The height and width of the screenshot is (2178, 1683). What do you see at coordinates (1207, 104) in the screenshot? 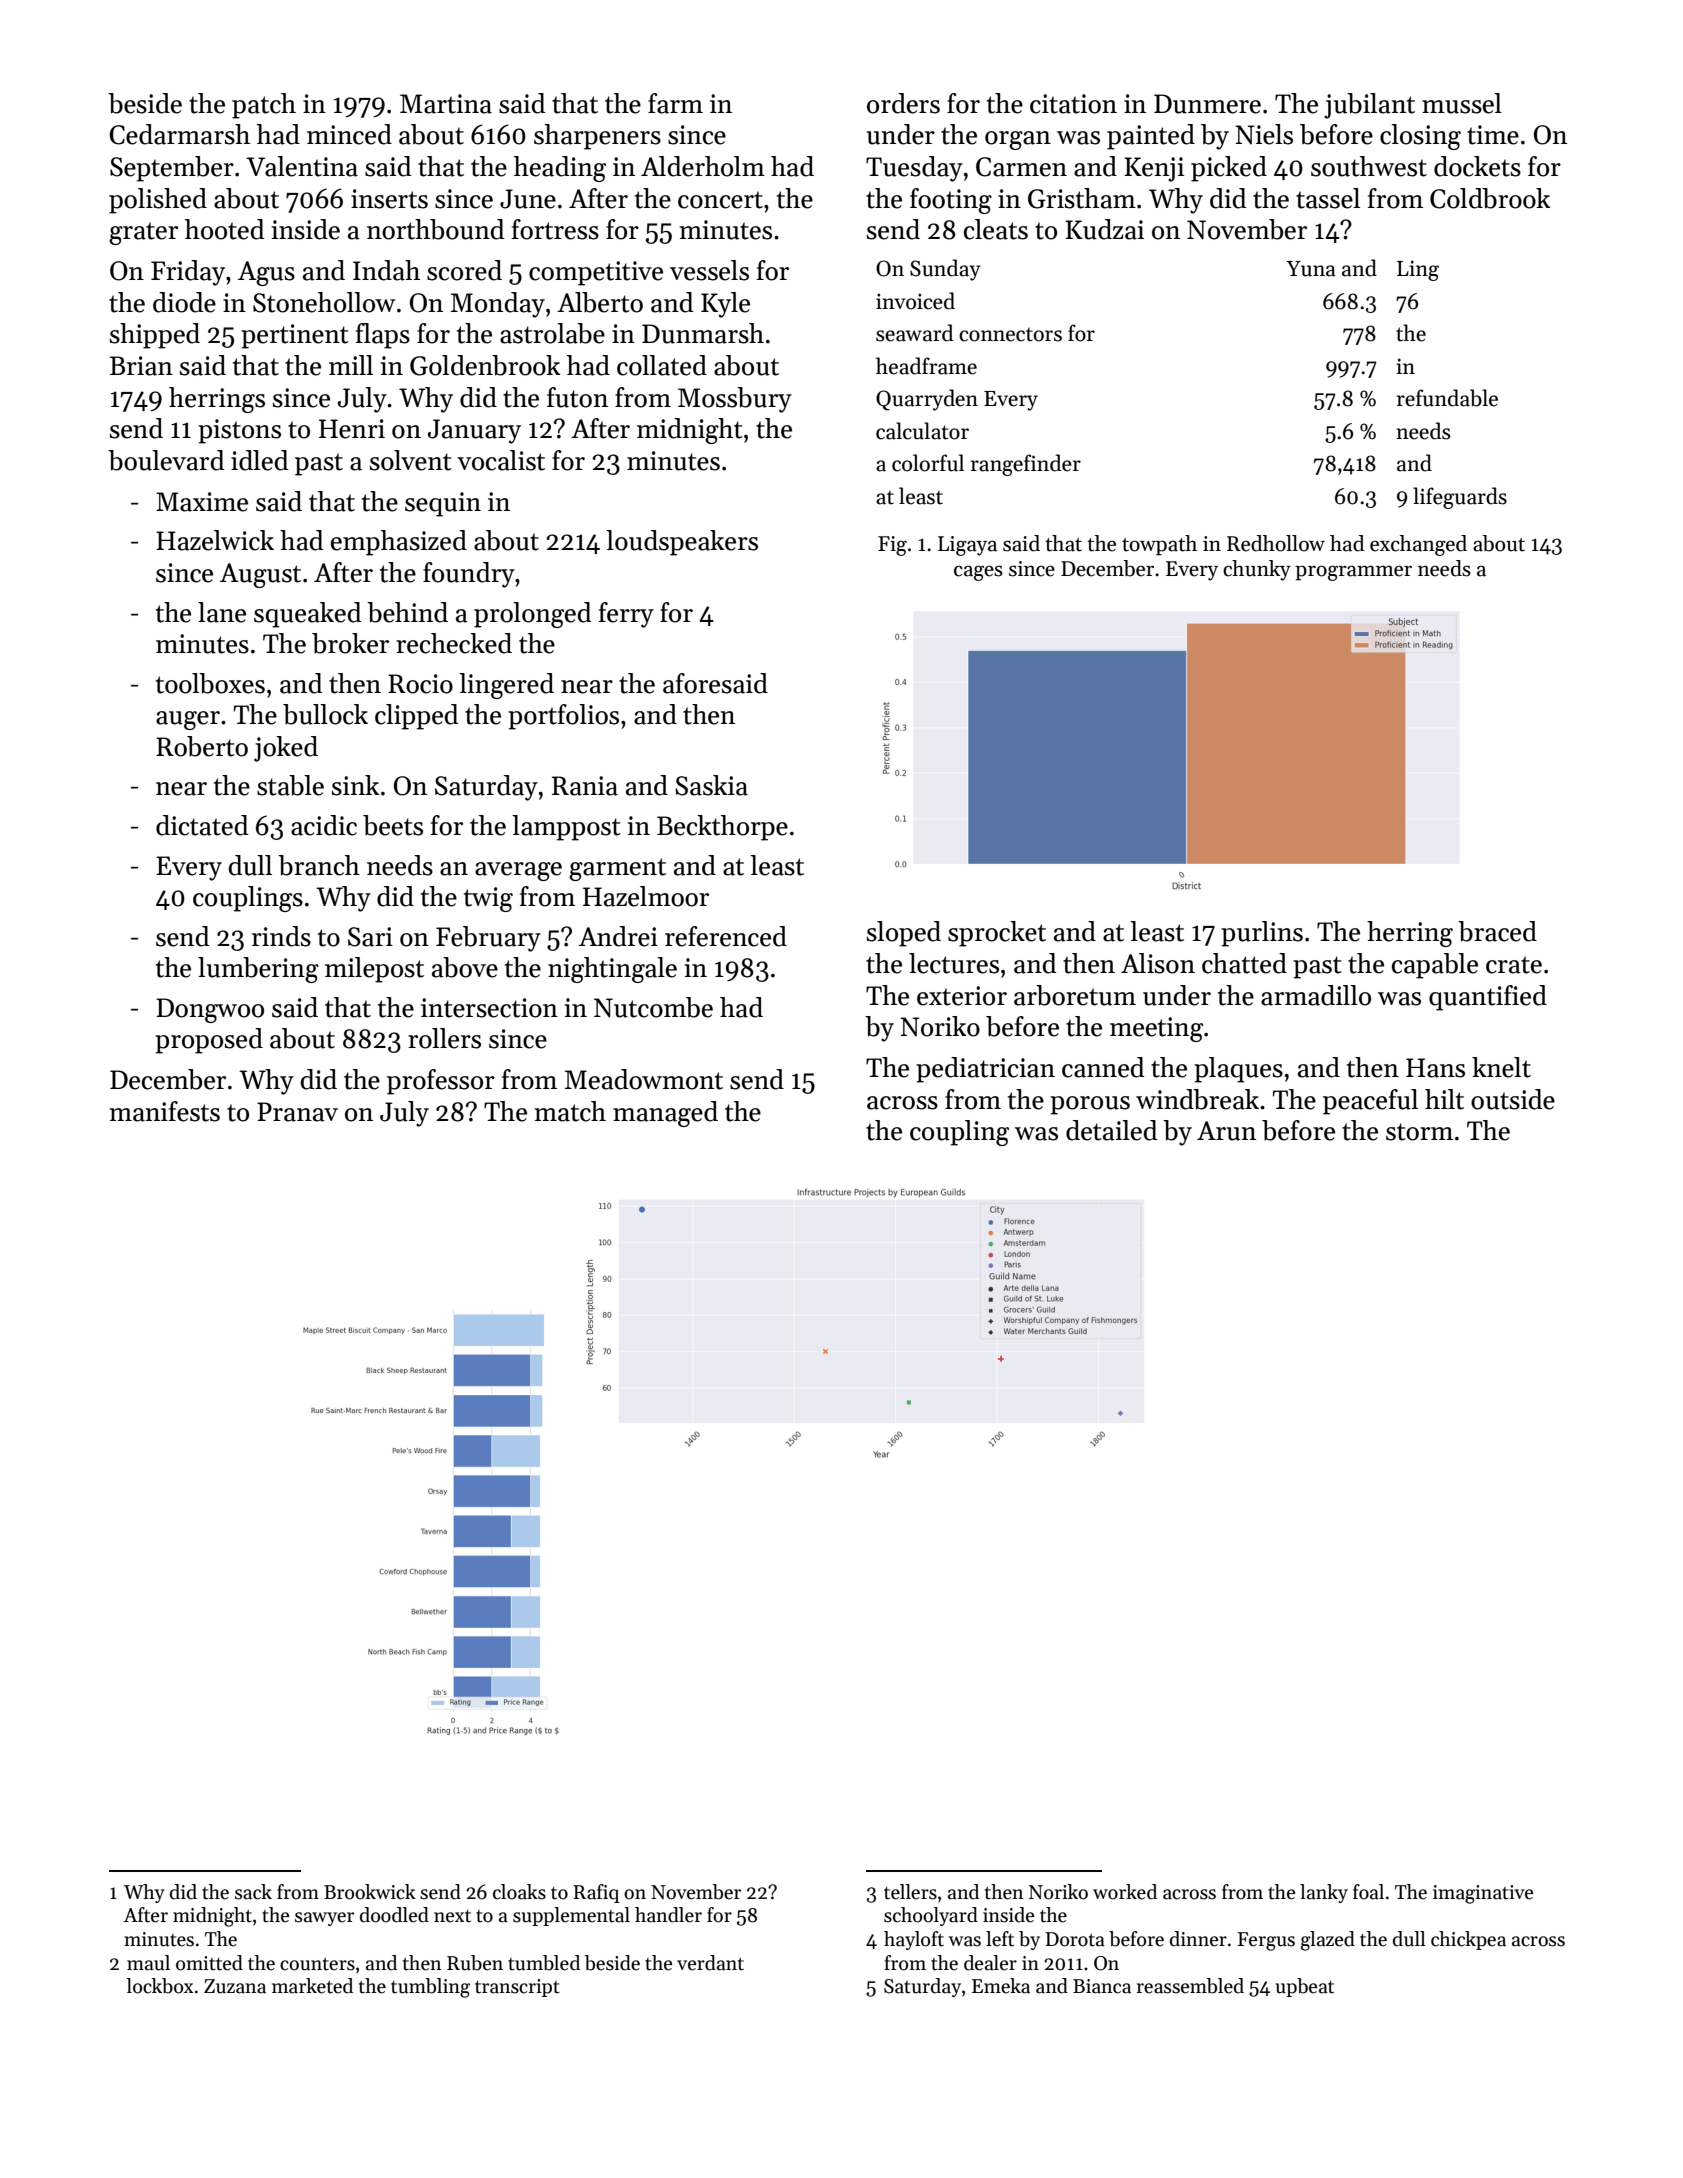
I see `Dunmere` at bounding box center [1207, 104].
